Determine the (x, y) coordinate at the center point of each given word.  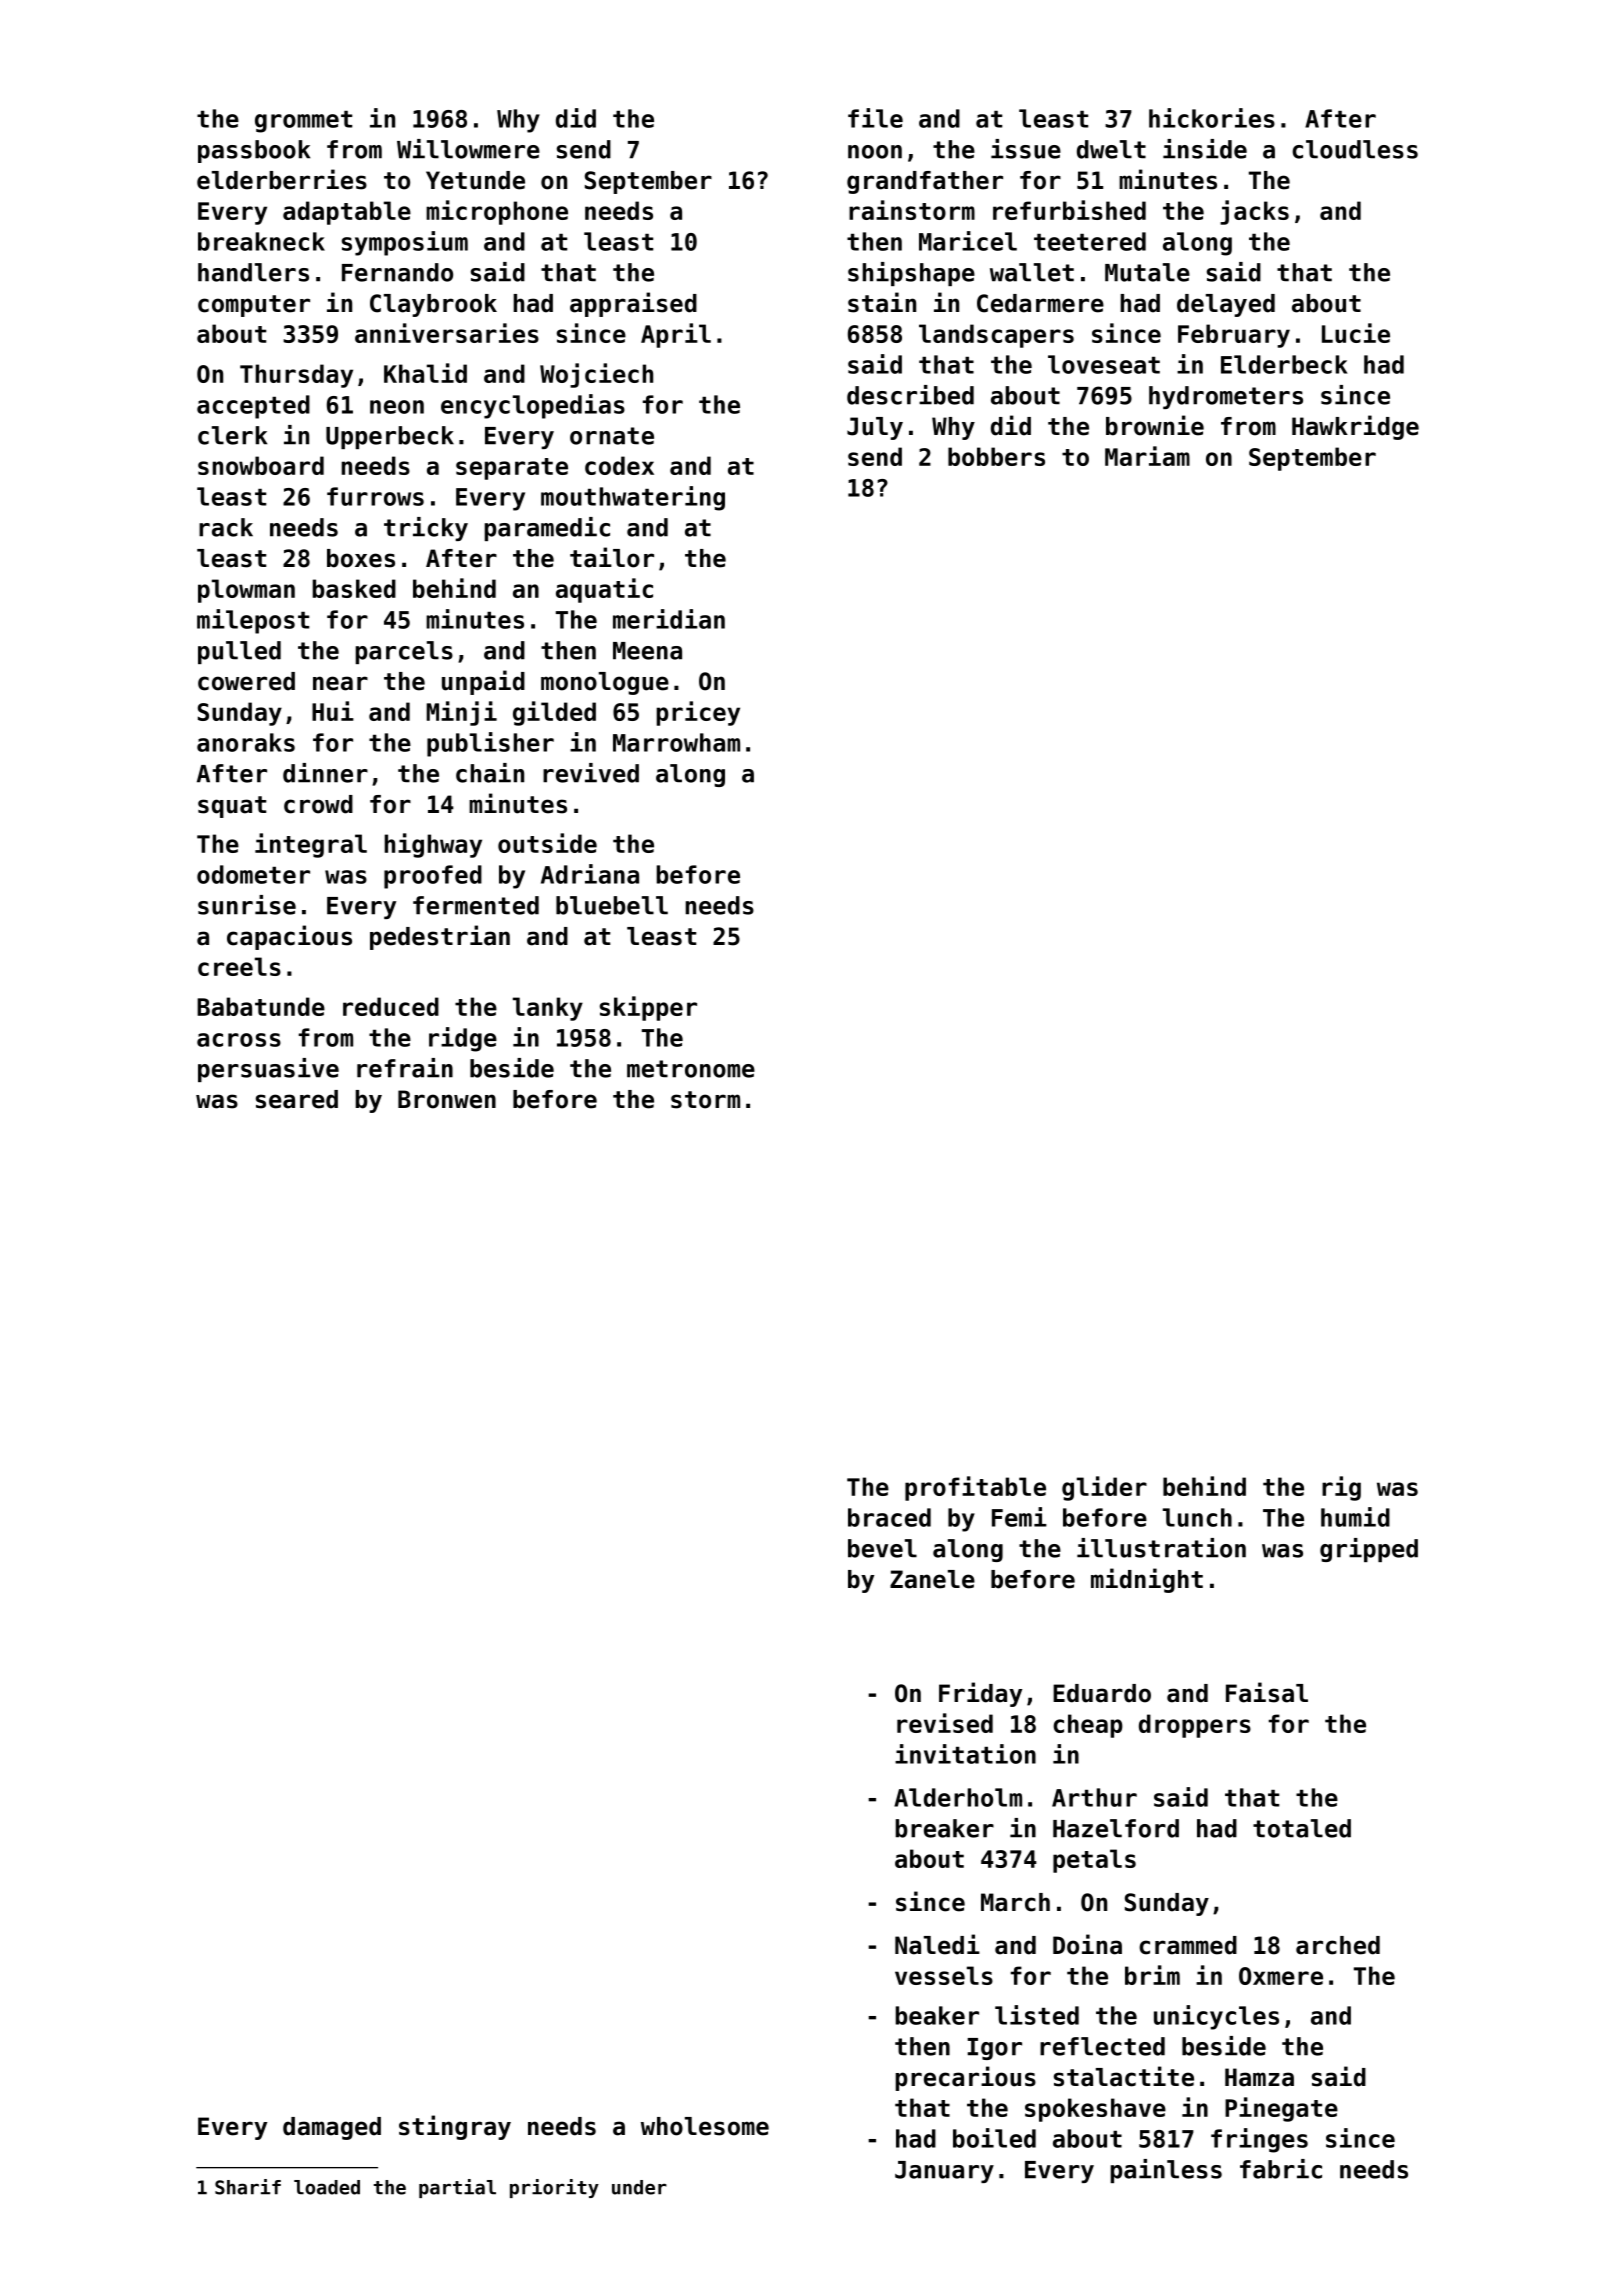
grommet (303, 122)
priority (554, 2188)
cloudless (1355, 149)
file (875, 118)
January (944, 2172)
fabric (1281, 2169)
